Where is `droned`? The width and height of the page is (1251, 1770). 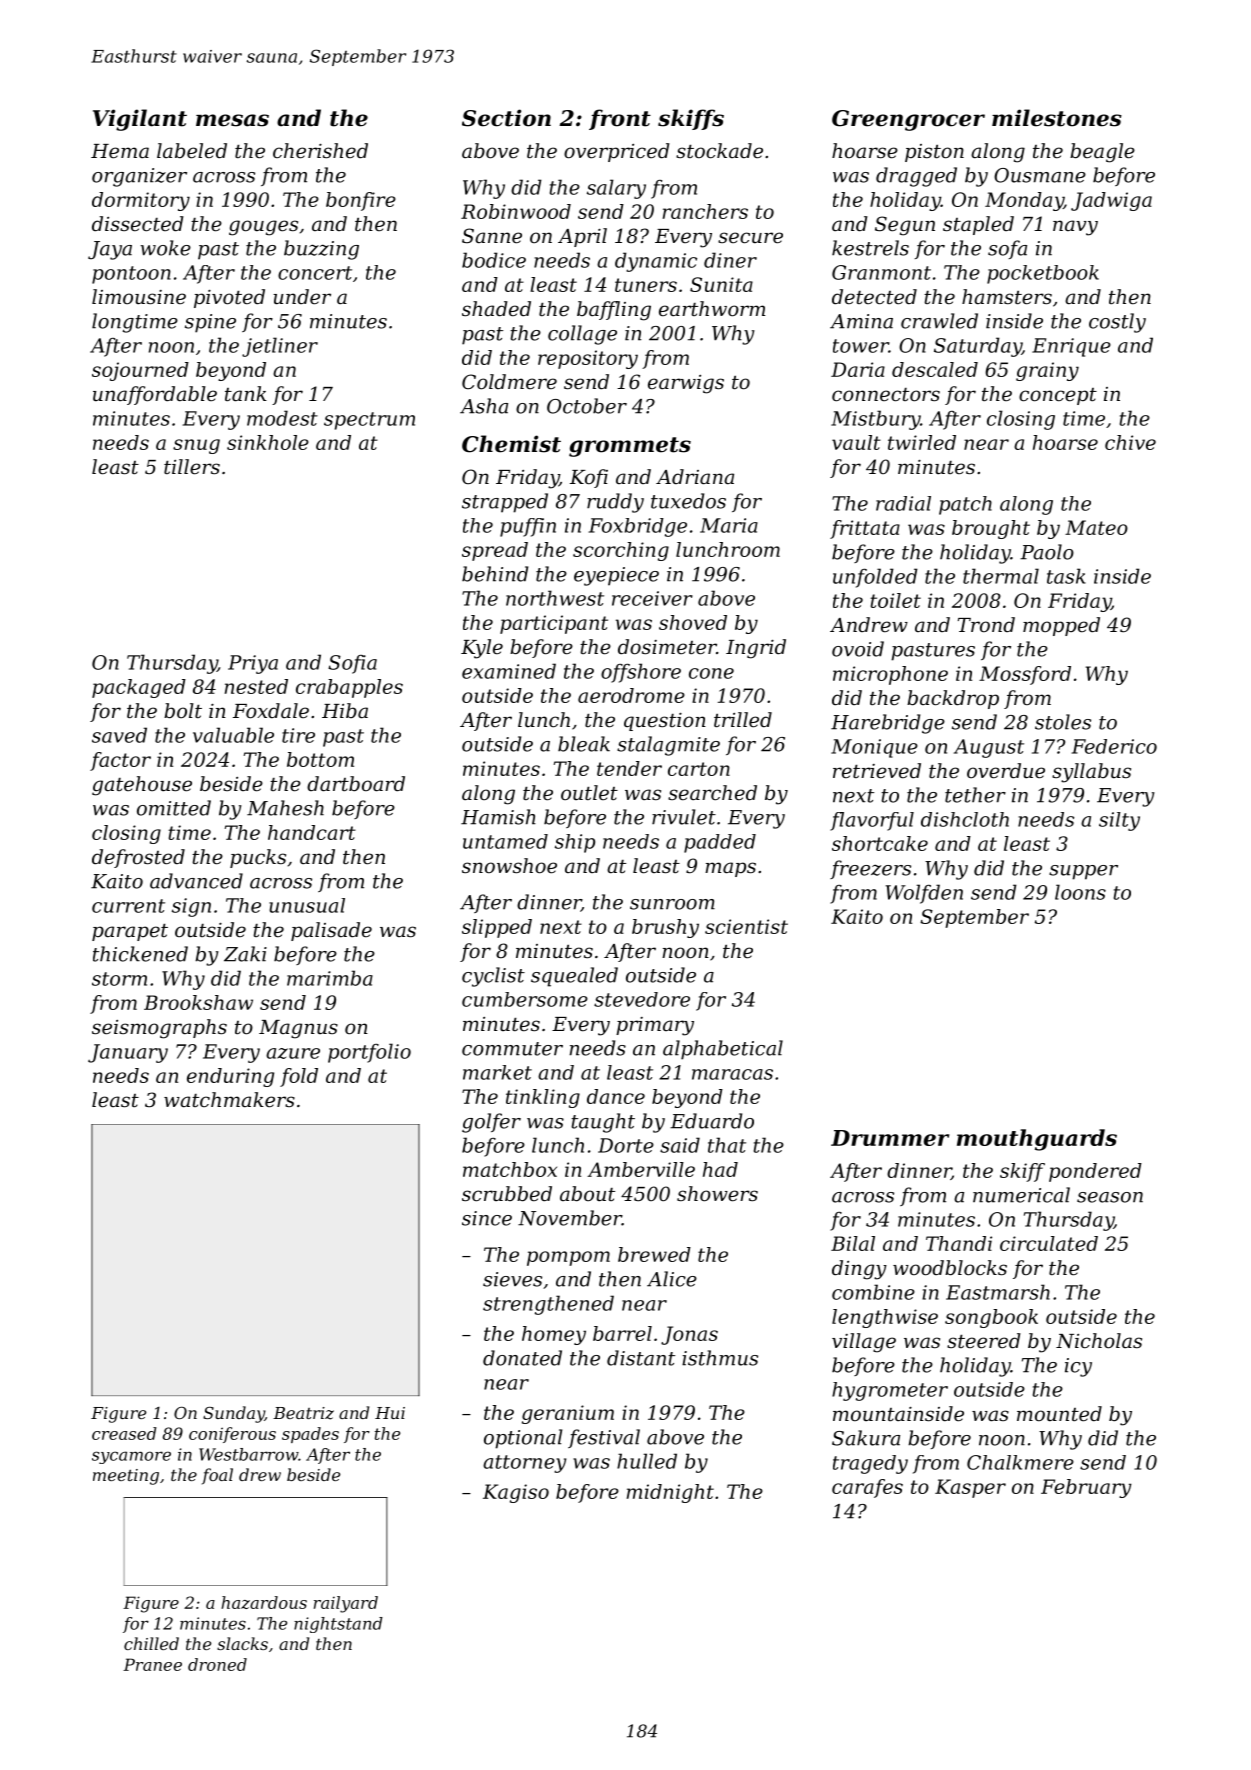 droned is located at coordinates (217, 1664).
